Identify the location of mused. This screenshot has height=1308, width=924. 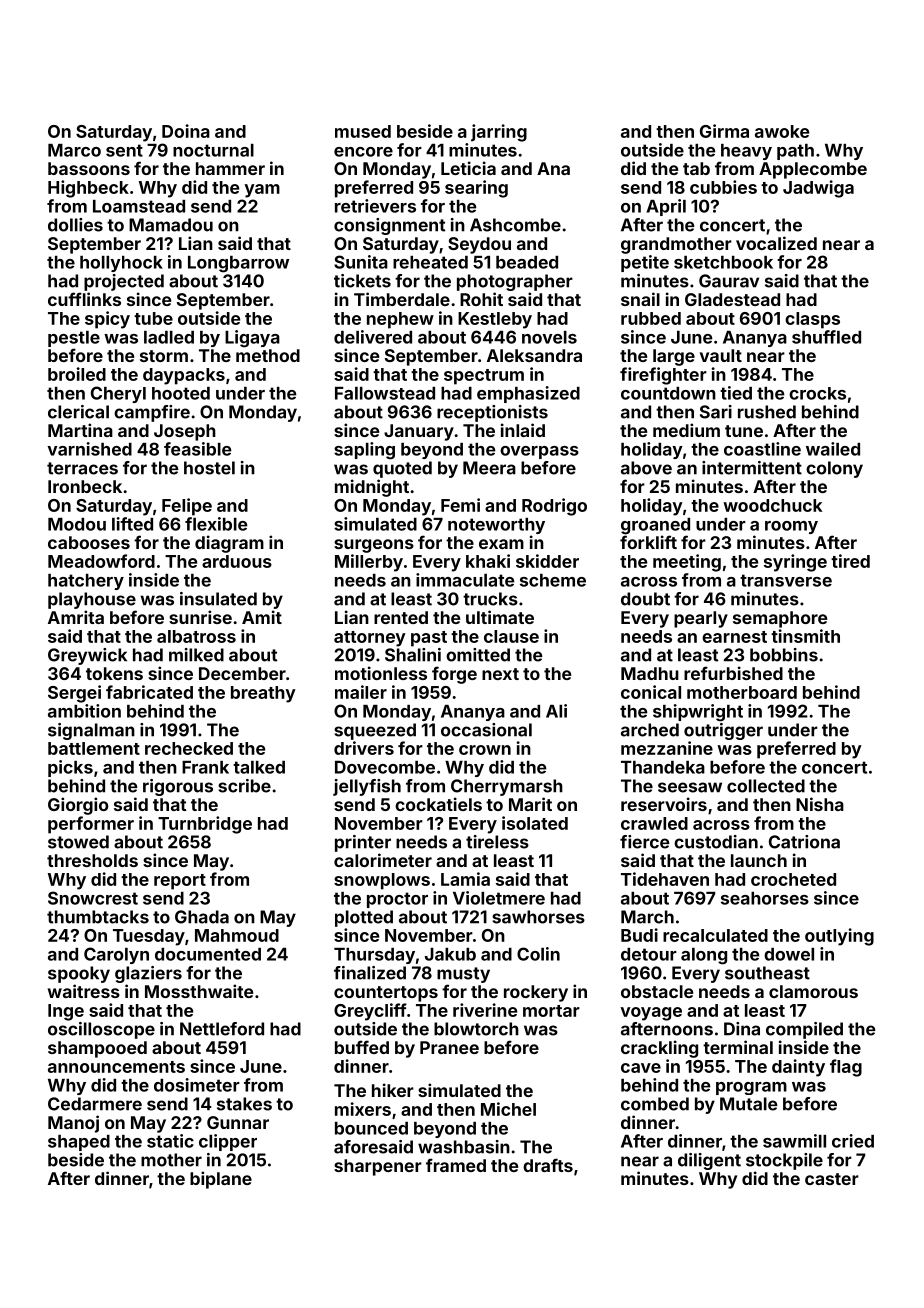
(363, 131).
